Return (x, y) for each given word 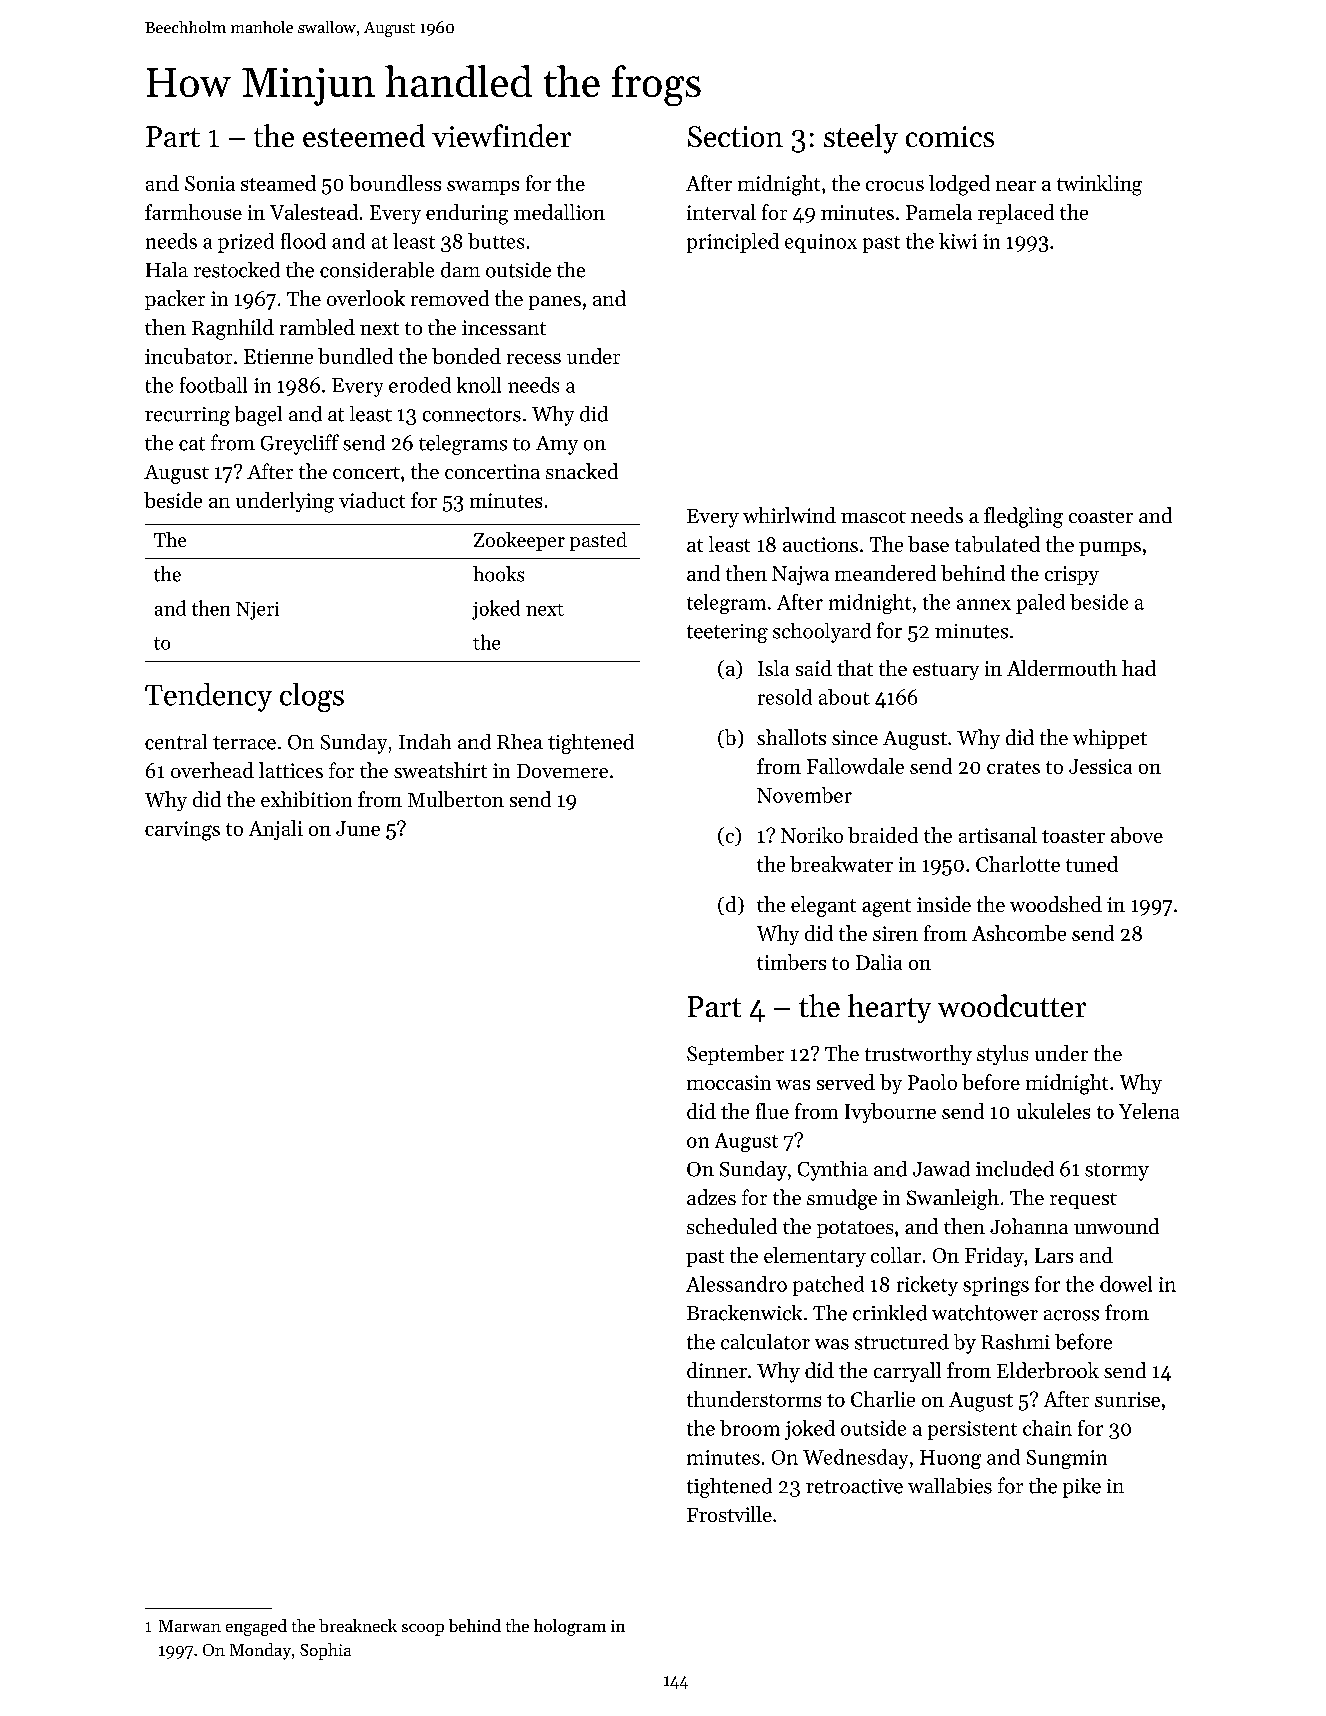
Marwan (190, 1626)
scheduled (732, 1226)
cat (192, 444)
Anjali (276, 830)
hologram (570, 1627)
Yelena (1149, 1111)
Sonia (210, 183)
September (735, 1055)
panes (555, 303)
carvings (182, 831)
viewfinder (501, 135)
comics (950, 136)
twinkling (1099, 185)
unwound (1116, 1226)
